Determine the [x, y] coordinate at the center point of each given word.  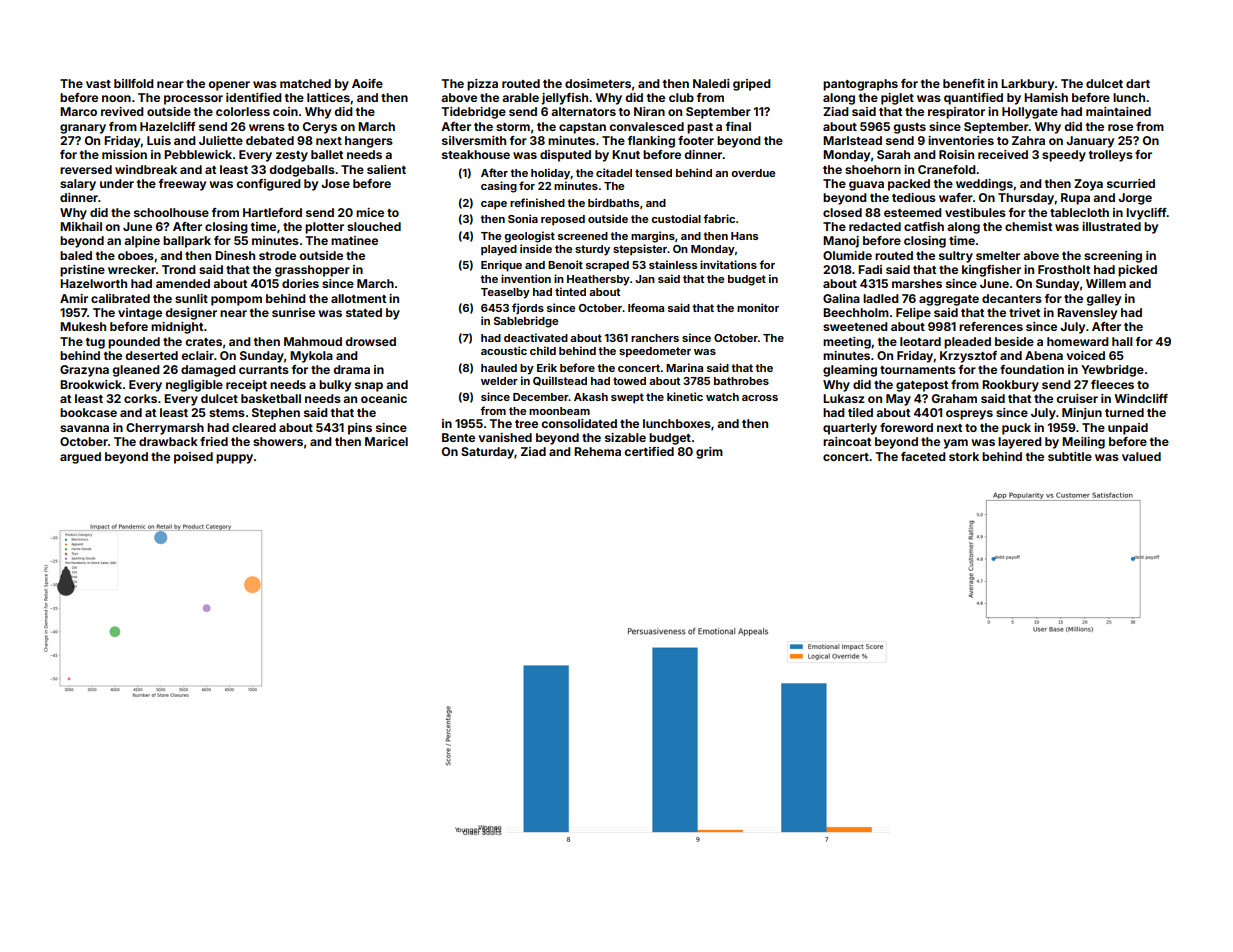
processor [193, 100]
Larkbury [1027, 85]
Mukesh [83, 326]
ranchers [655, 338]
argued [80, 458]
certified [649, 451]
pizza [482, 85]
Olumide [847, 255]
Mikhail [81, 226]
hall [1122, 341]
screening [1113, 257]
